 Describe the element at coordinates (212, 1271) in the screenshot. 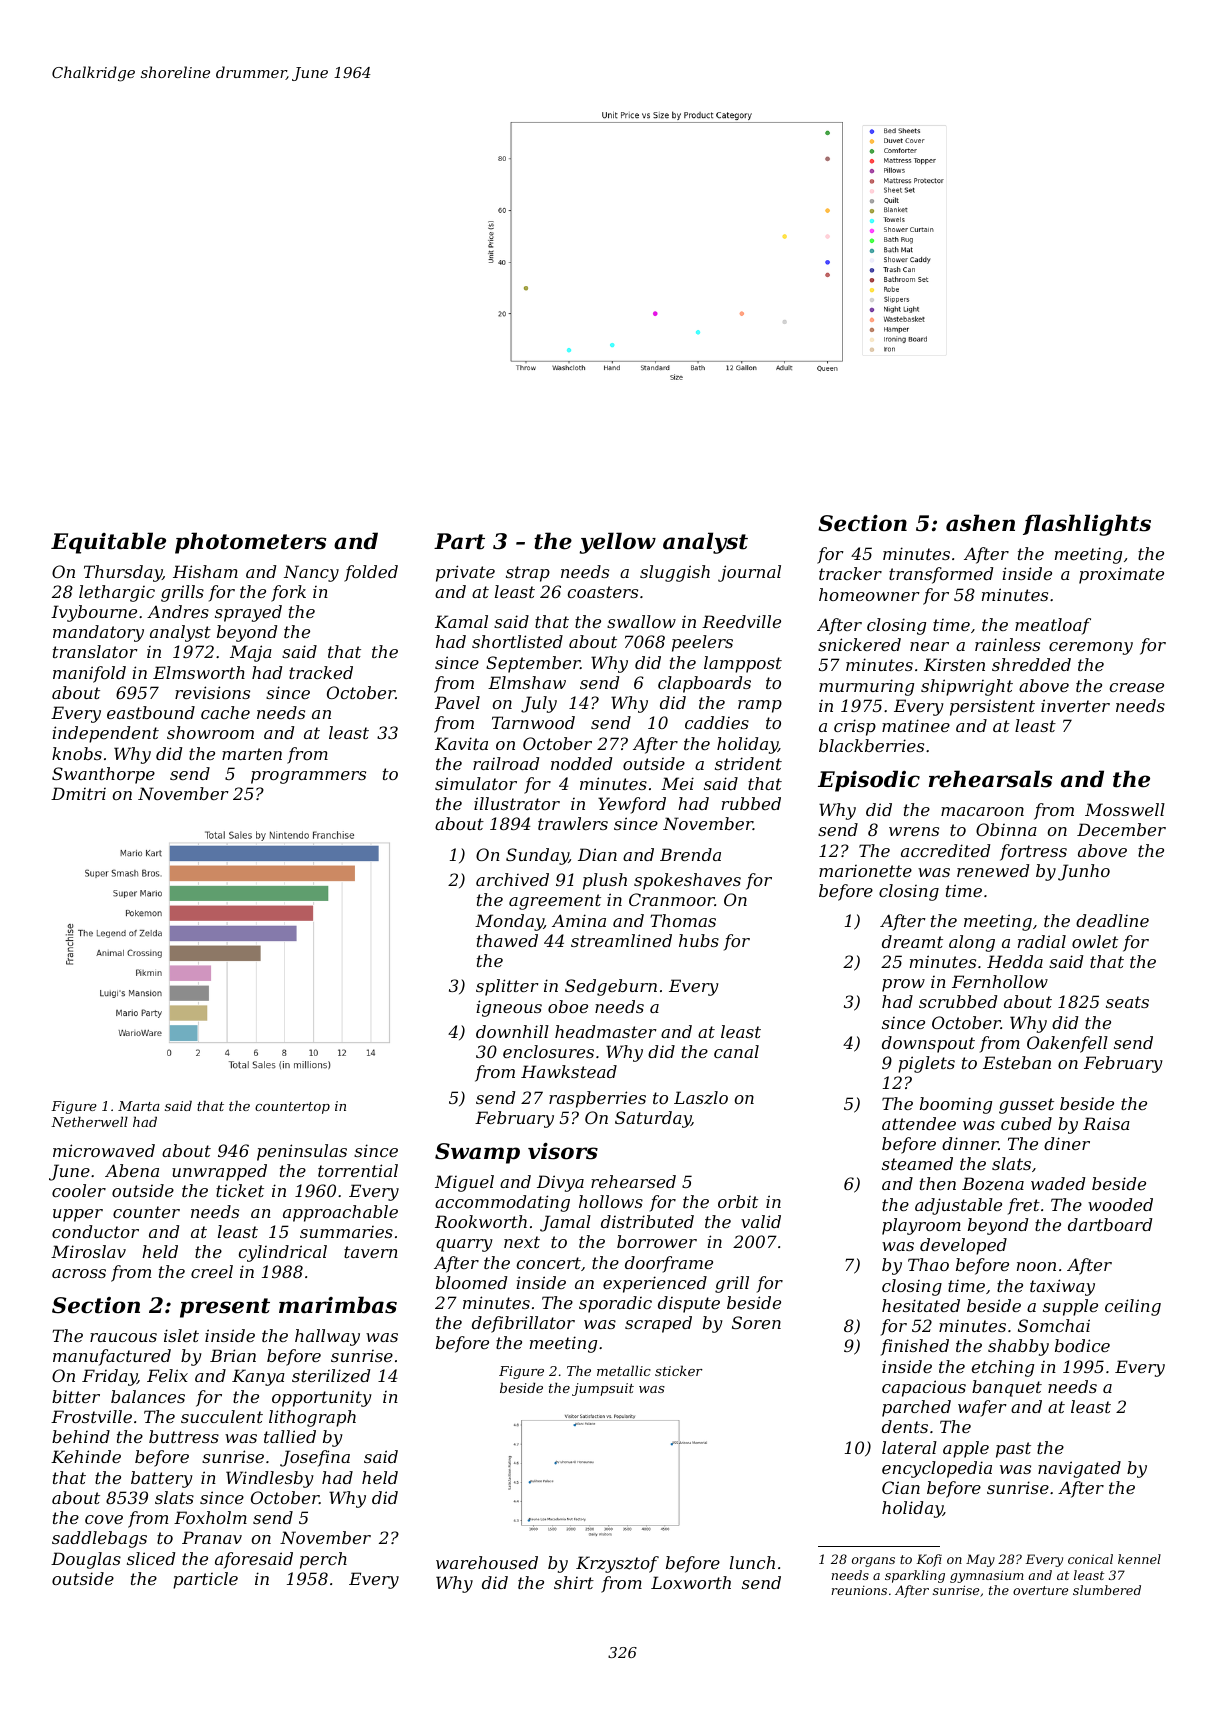

I see `creel` at that location.
